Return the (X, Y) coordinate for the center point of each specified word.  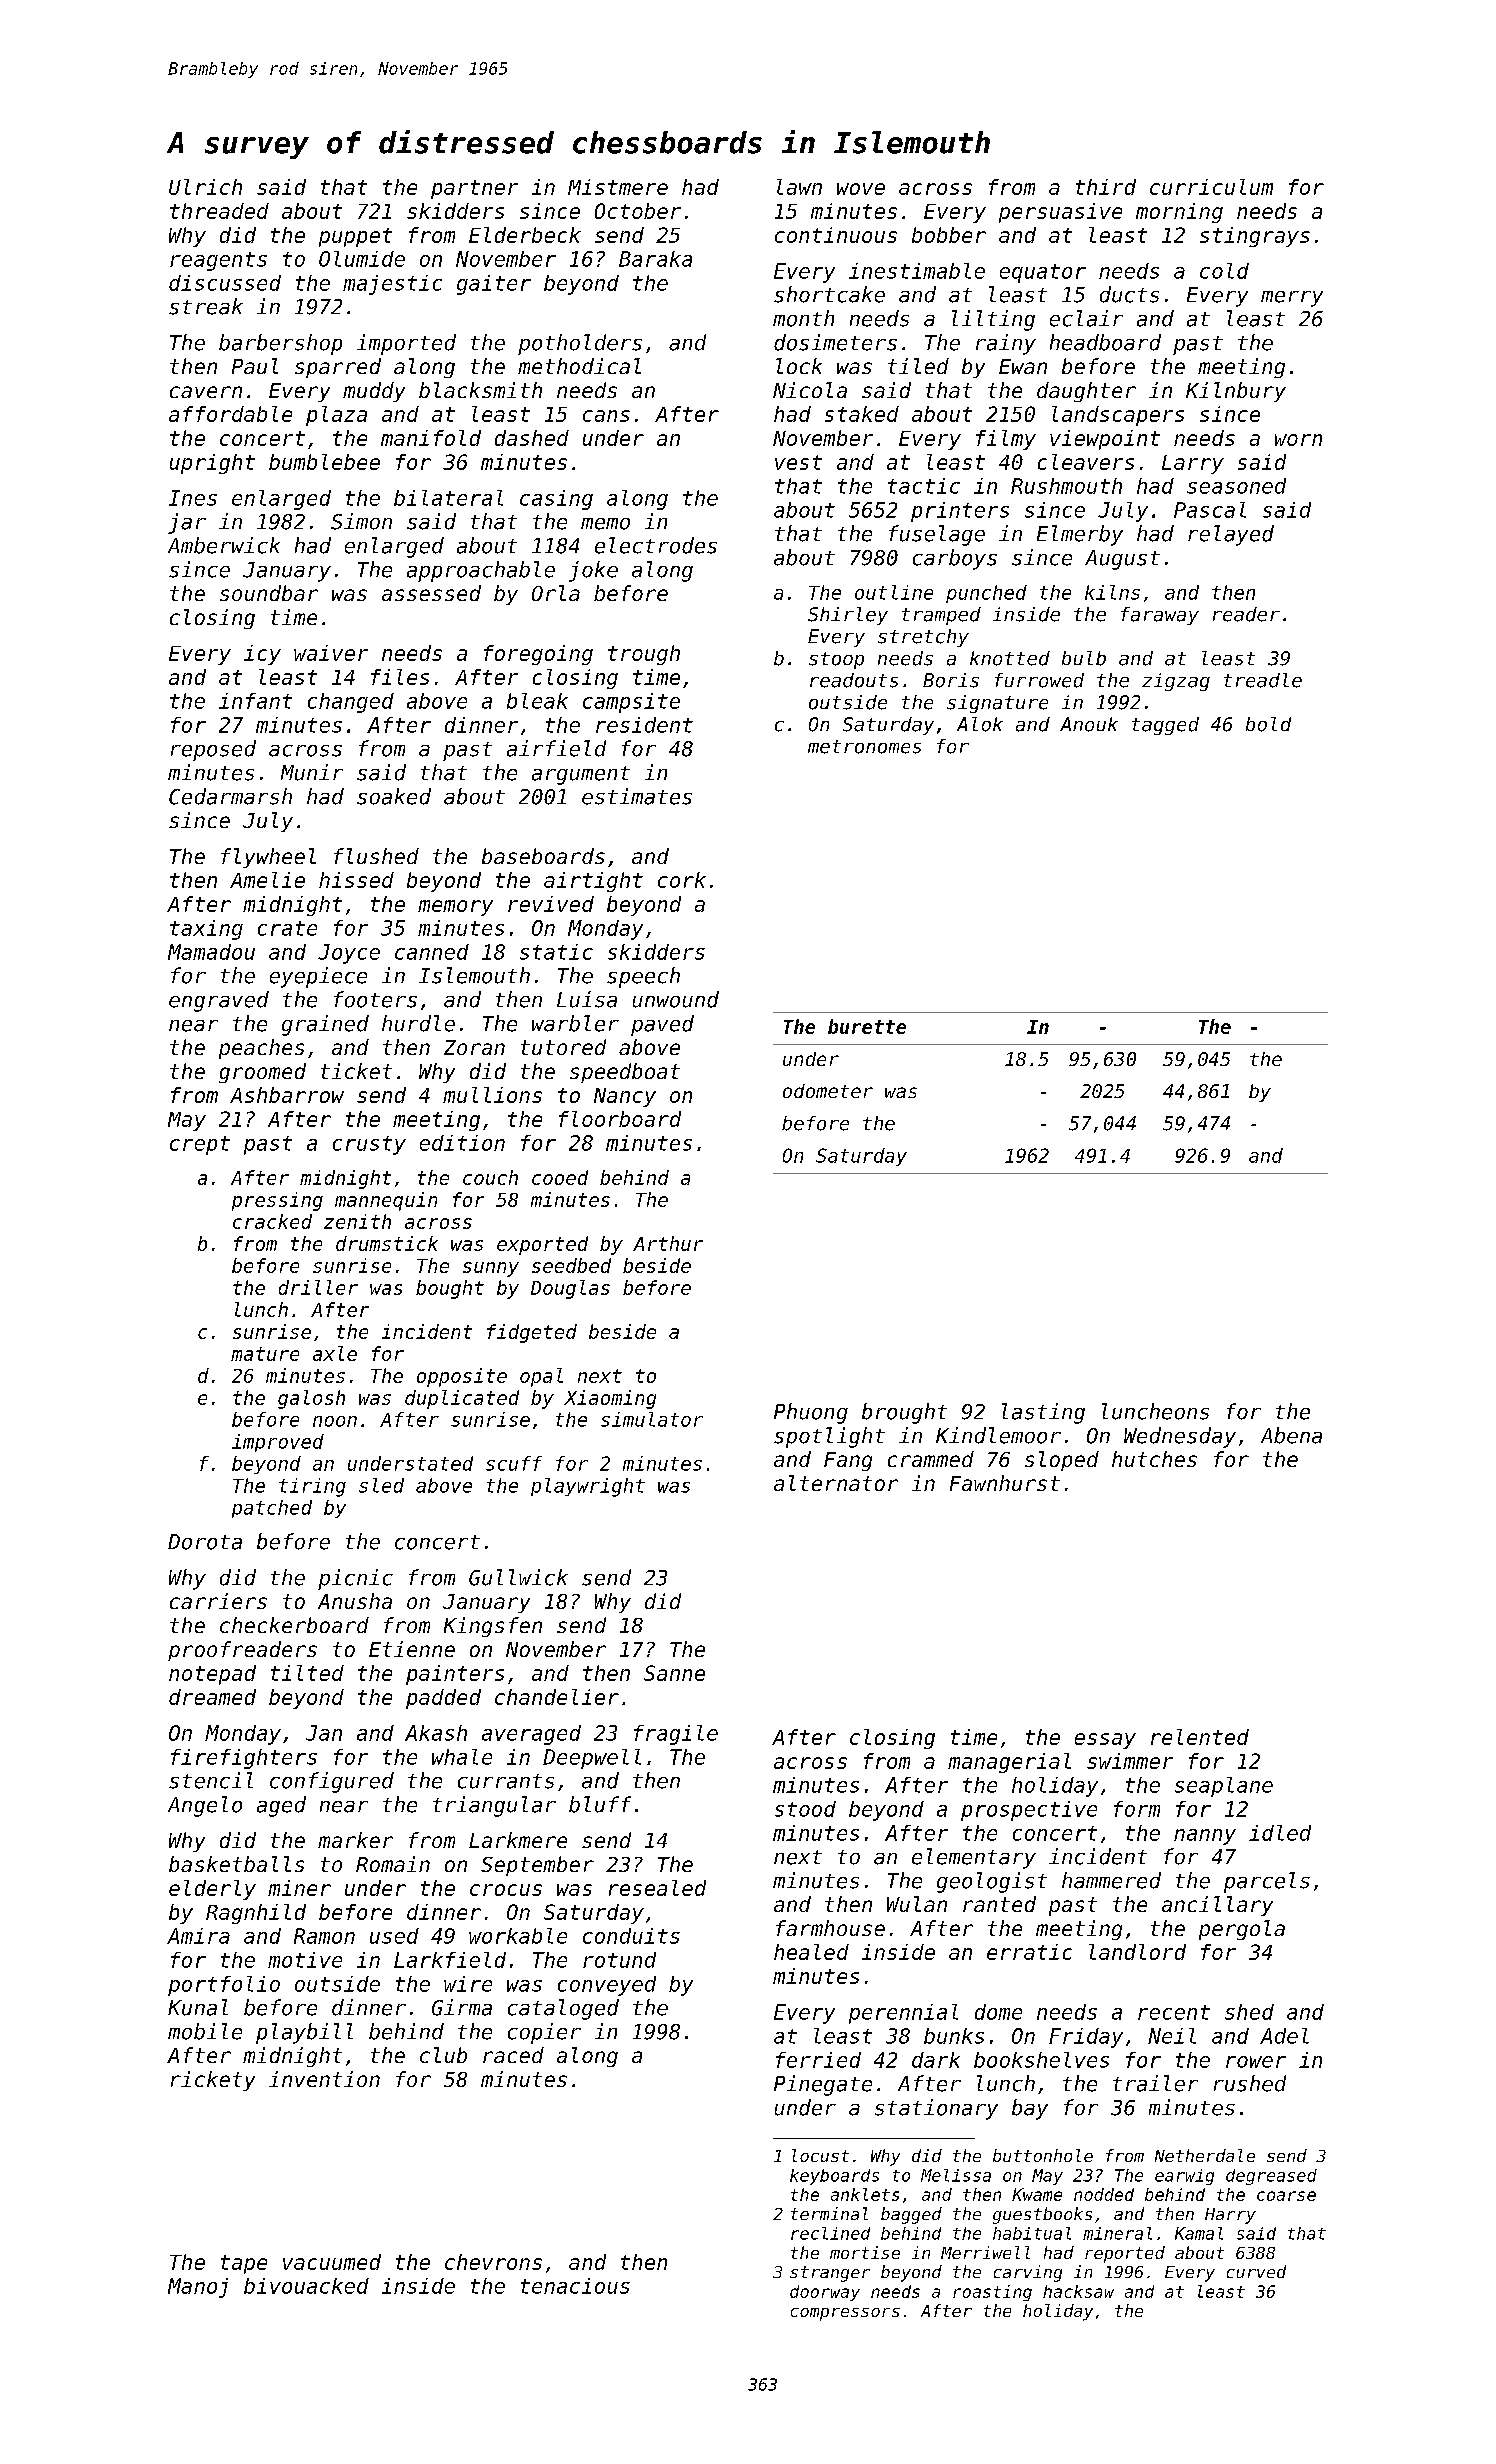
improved (278, 1443)
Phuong (811, 1413)
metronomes (864, 747)
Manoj (198, 2288)
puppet (355, 237)
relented (1200, 1737)
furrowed (1039, 680)
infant (255, 701)
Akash (436, 1733)
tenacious (575, 2286)
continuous (836, 235)
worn (1298, 440)
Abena (1291, 1435)
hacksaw (1078, 2291)
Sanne (674, 1673)
